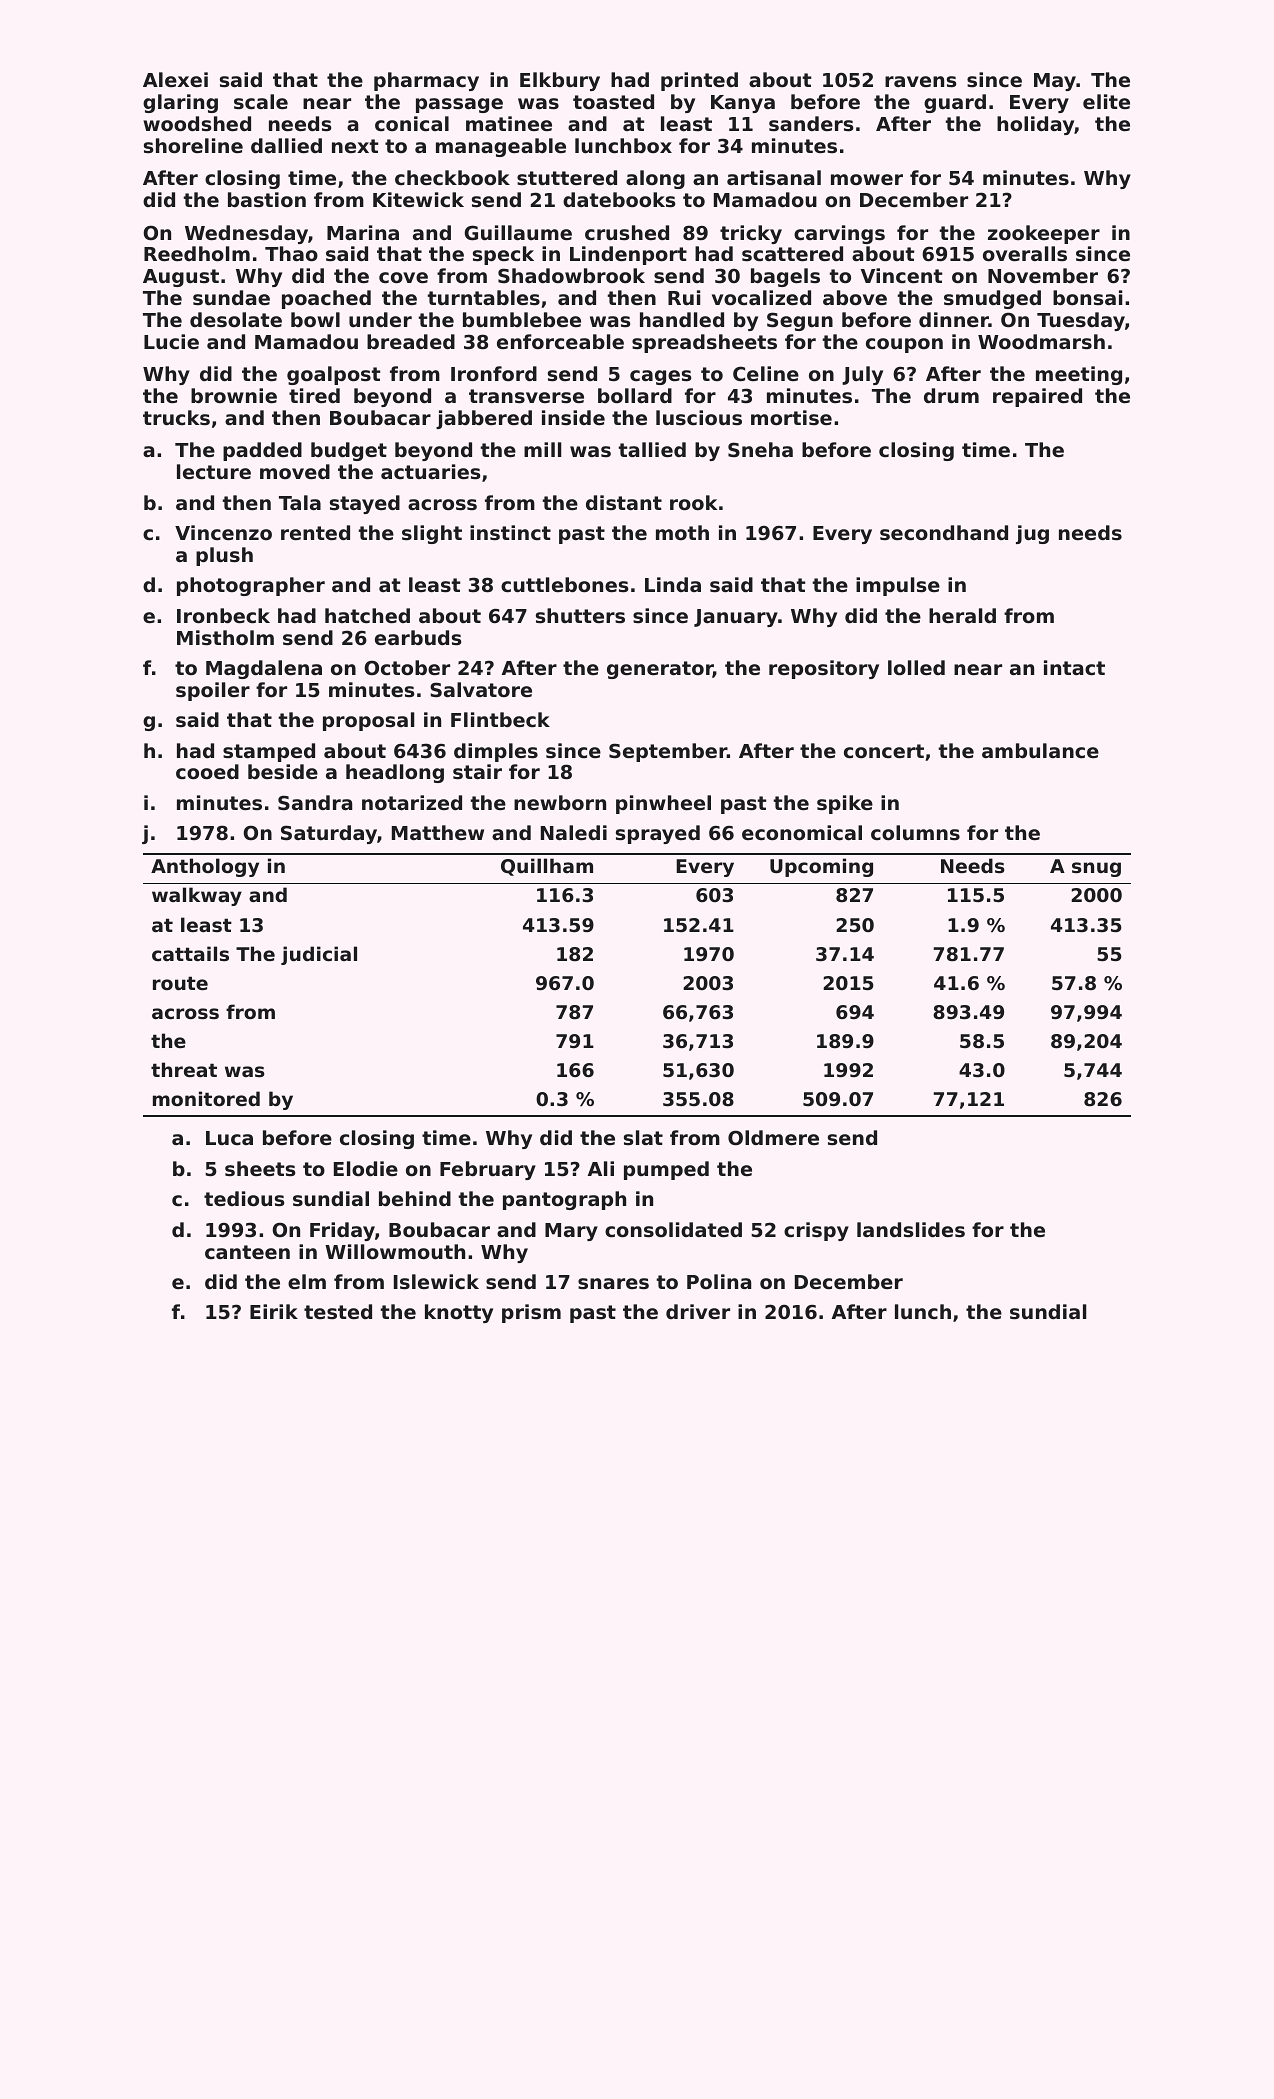 The width and height of the screenshot is (1274, 2099). I want to click on Luca, so click(229, 1138).
